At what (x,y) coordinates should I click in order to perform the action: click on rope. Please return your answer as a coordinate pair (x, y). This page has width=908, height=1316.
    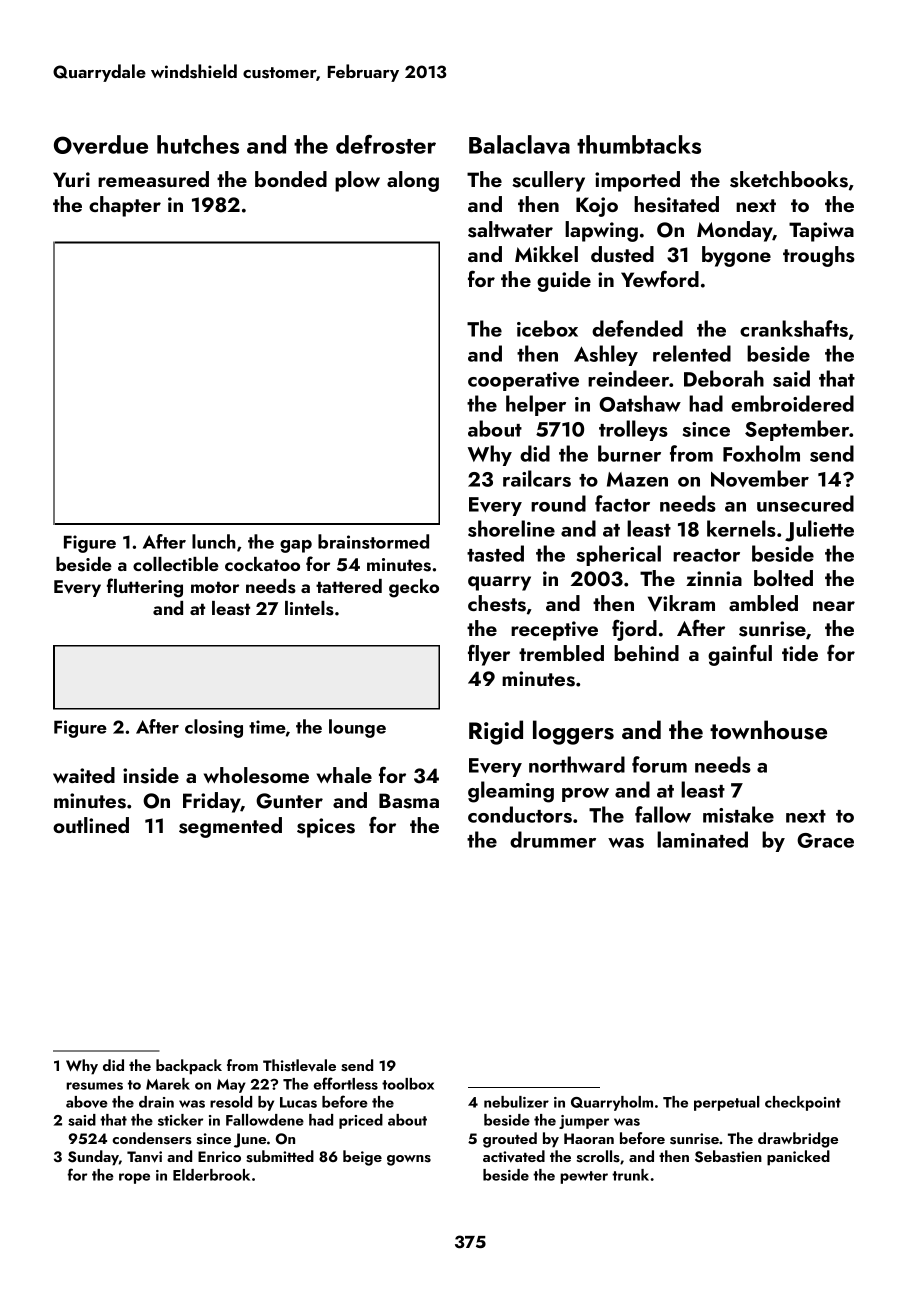
    Looking at the image, I should click on (134, 1178).
